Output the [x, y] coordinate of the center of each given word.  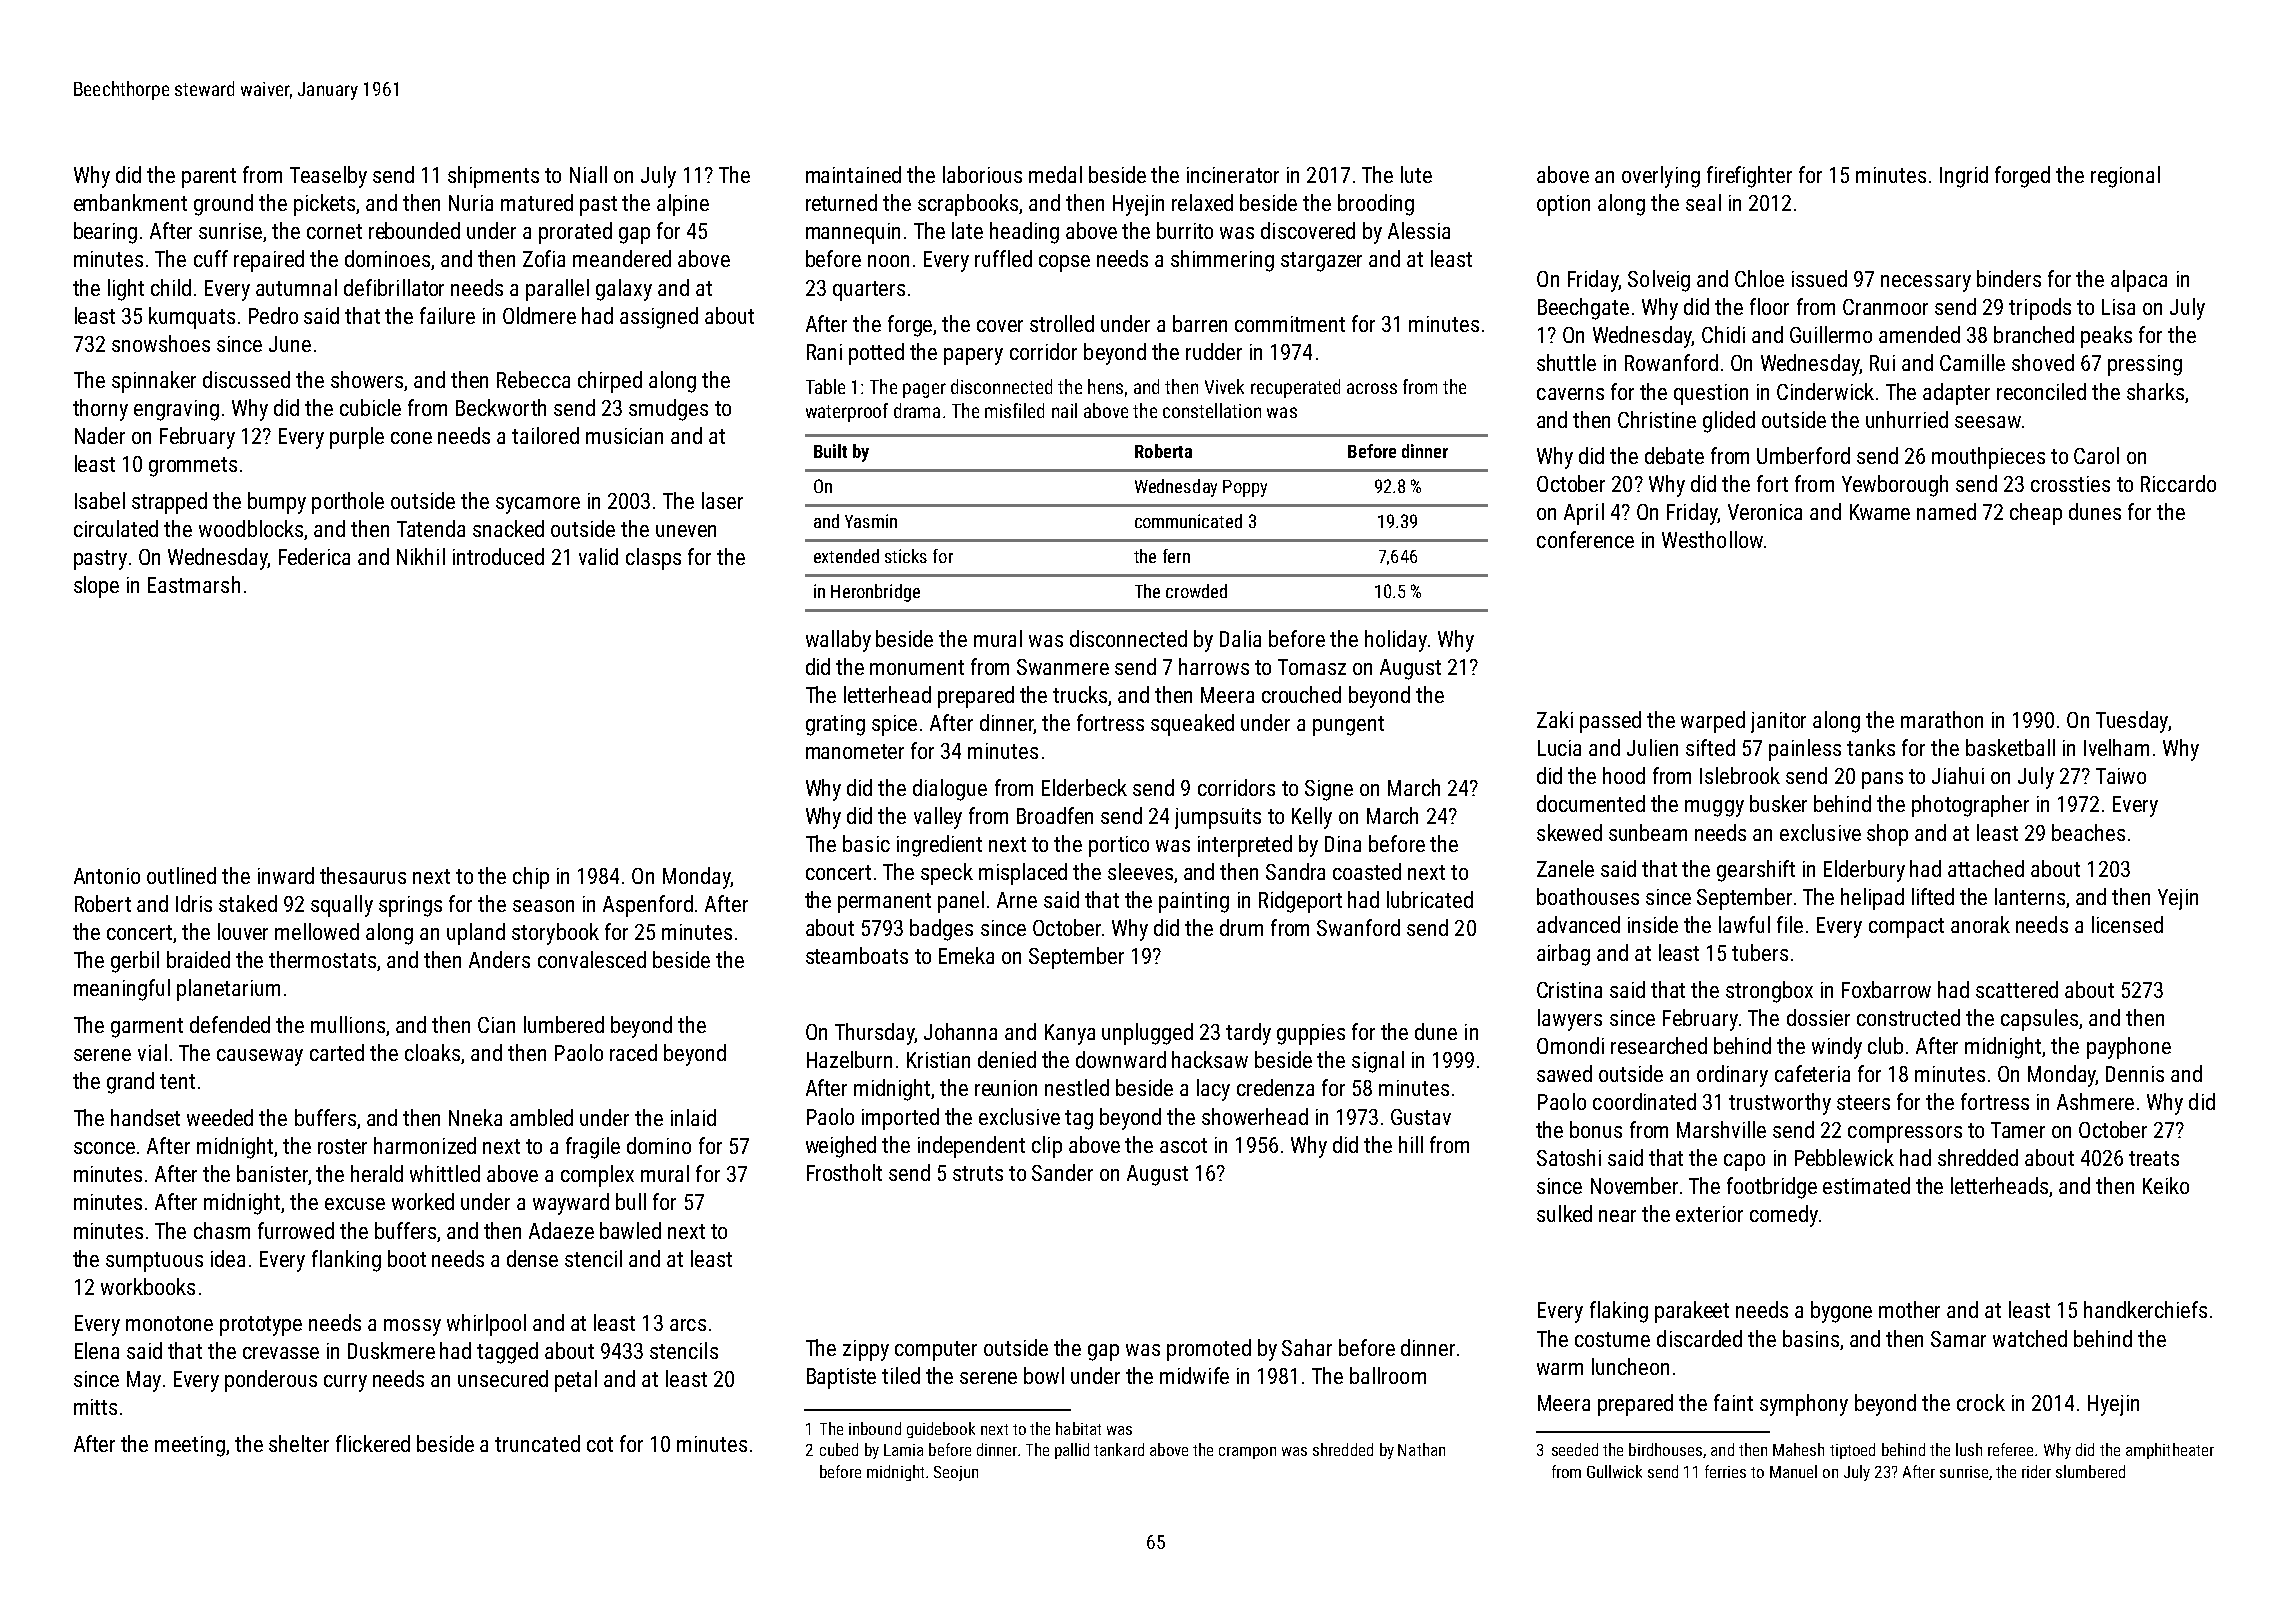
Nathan [1421, 1449]
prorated [575, 233]
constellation [1212, 410]
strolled [1062, 323]
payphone [2129, 1048]
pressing [2145, 365]
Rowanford [1671, 362]
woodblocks [251, 528]
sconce [104, 1148]
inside [1653, 924]
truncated [537, 1443]
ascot [1183, 1145]
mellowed [317, 931]
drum [1241, 927]
